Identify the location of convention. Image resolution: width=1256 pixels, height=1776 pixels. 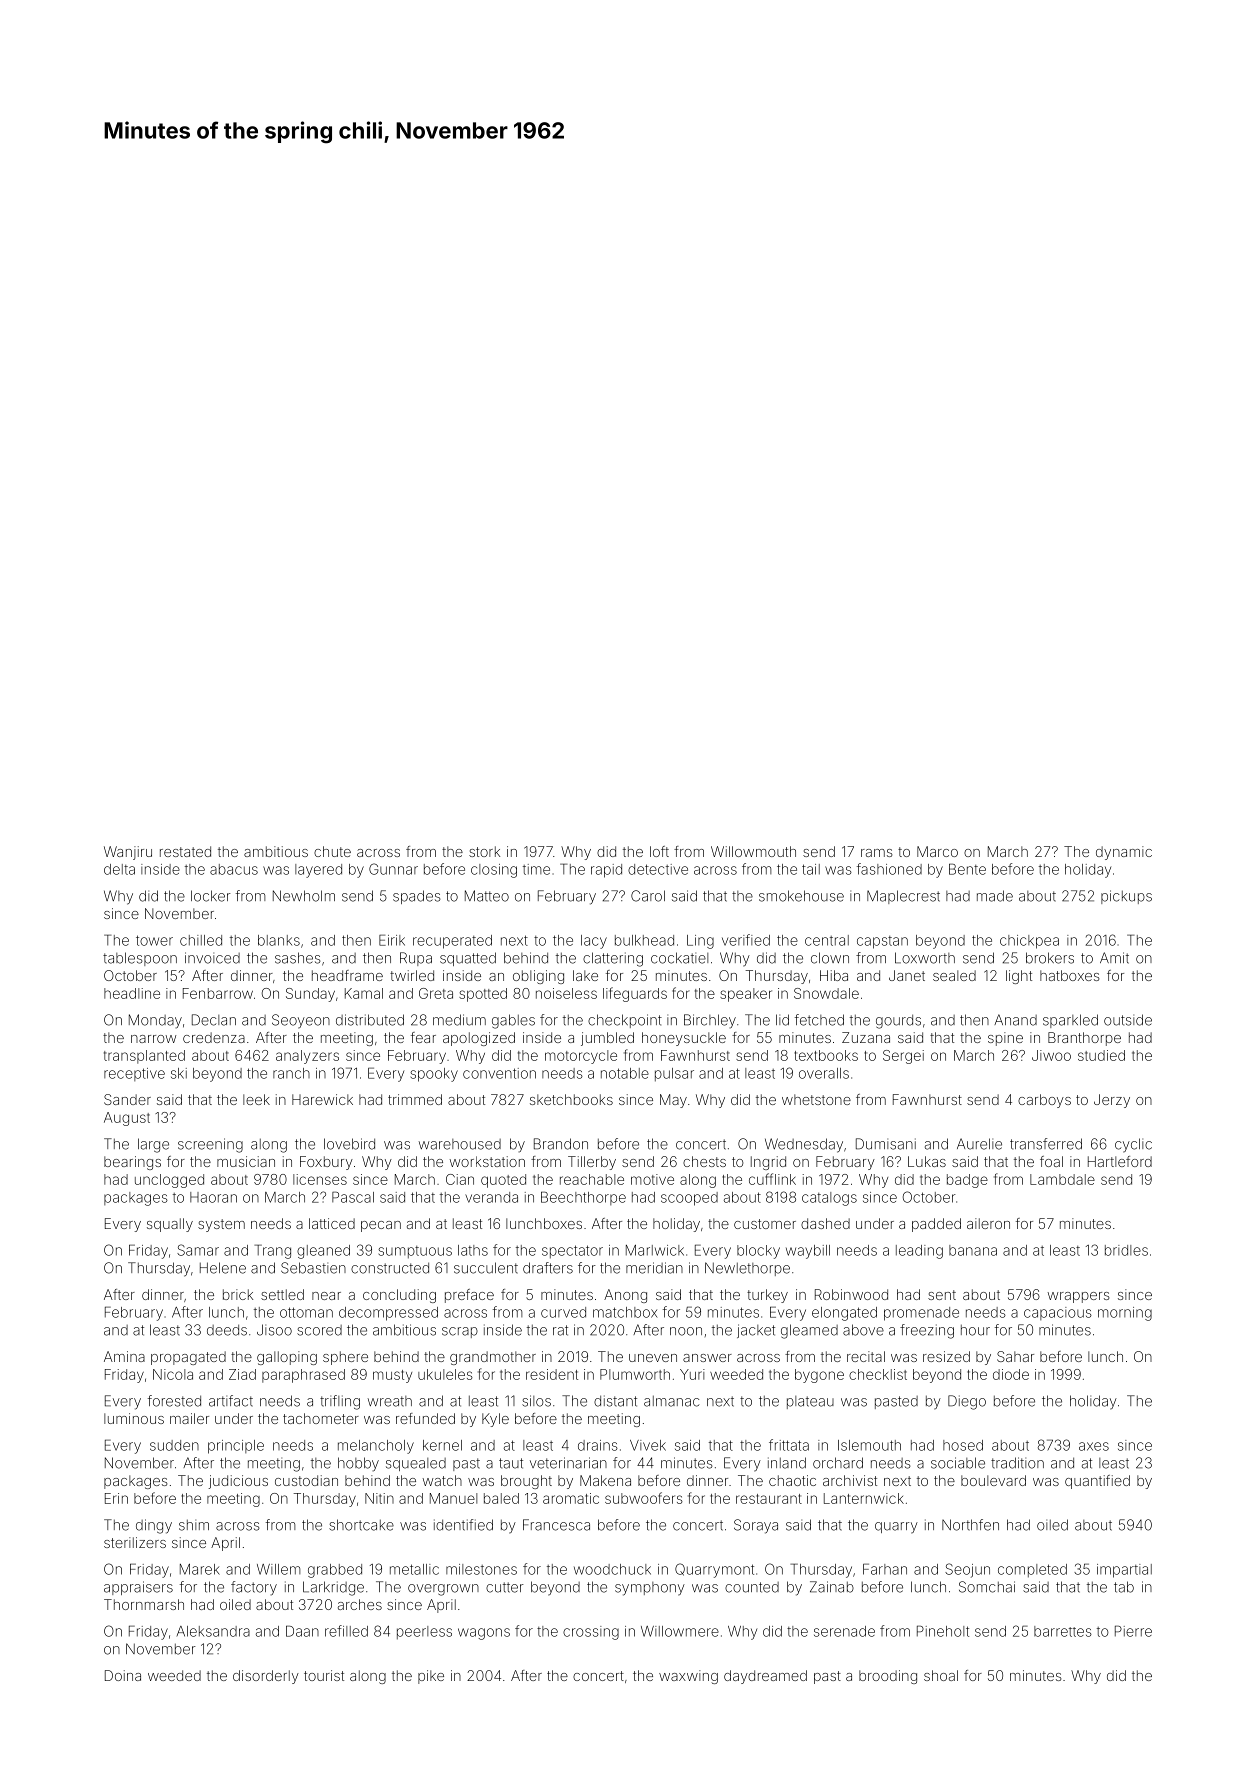
(499, 1073).
